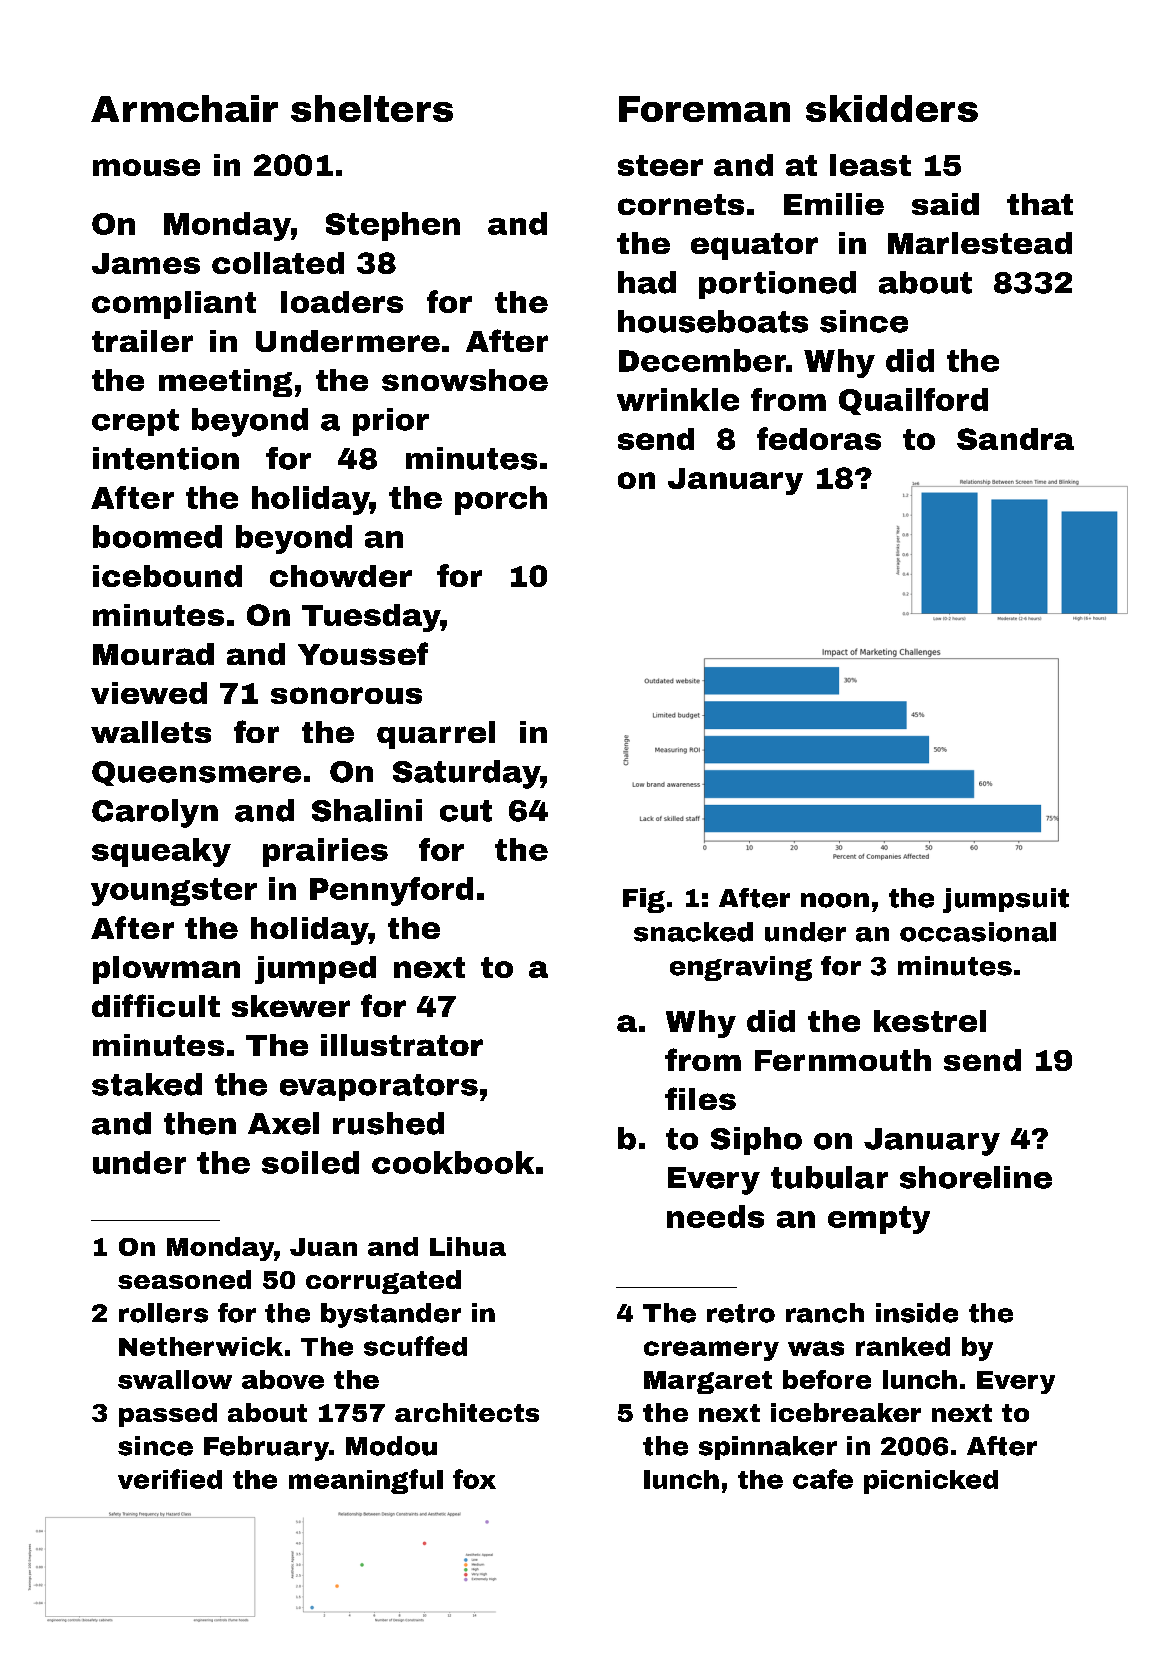 The width and height of the document is (1165, 1654). I want to click on snowshoe, so click(465, 380).
